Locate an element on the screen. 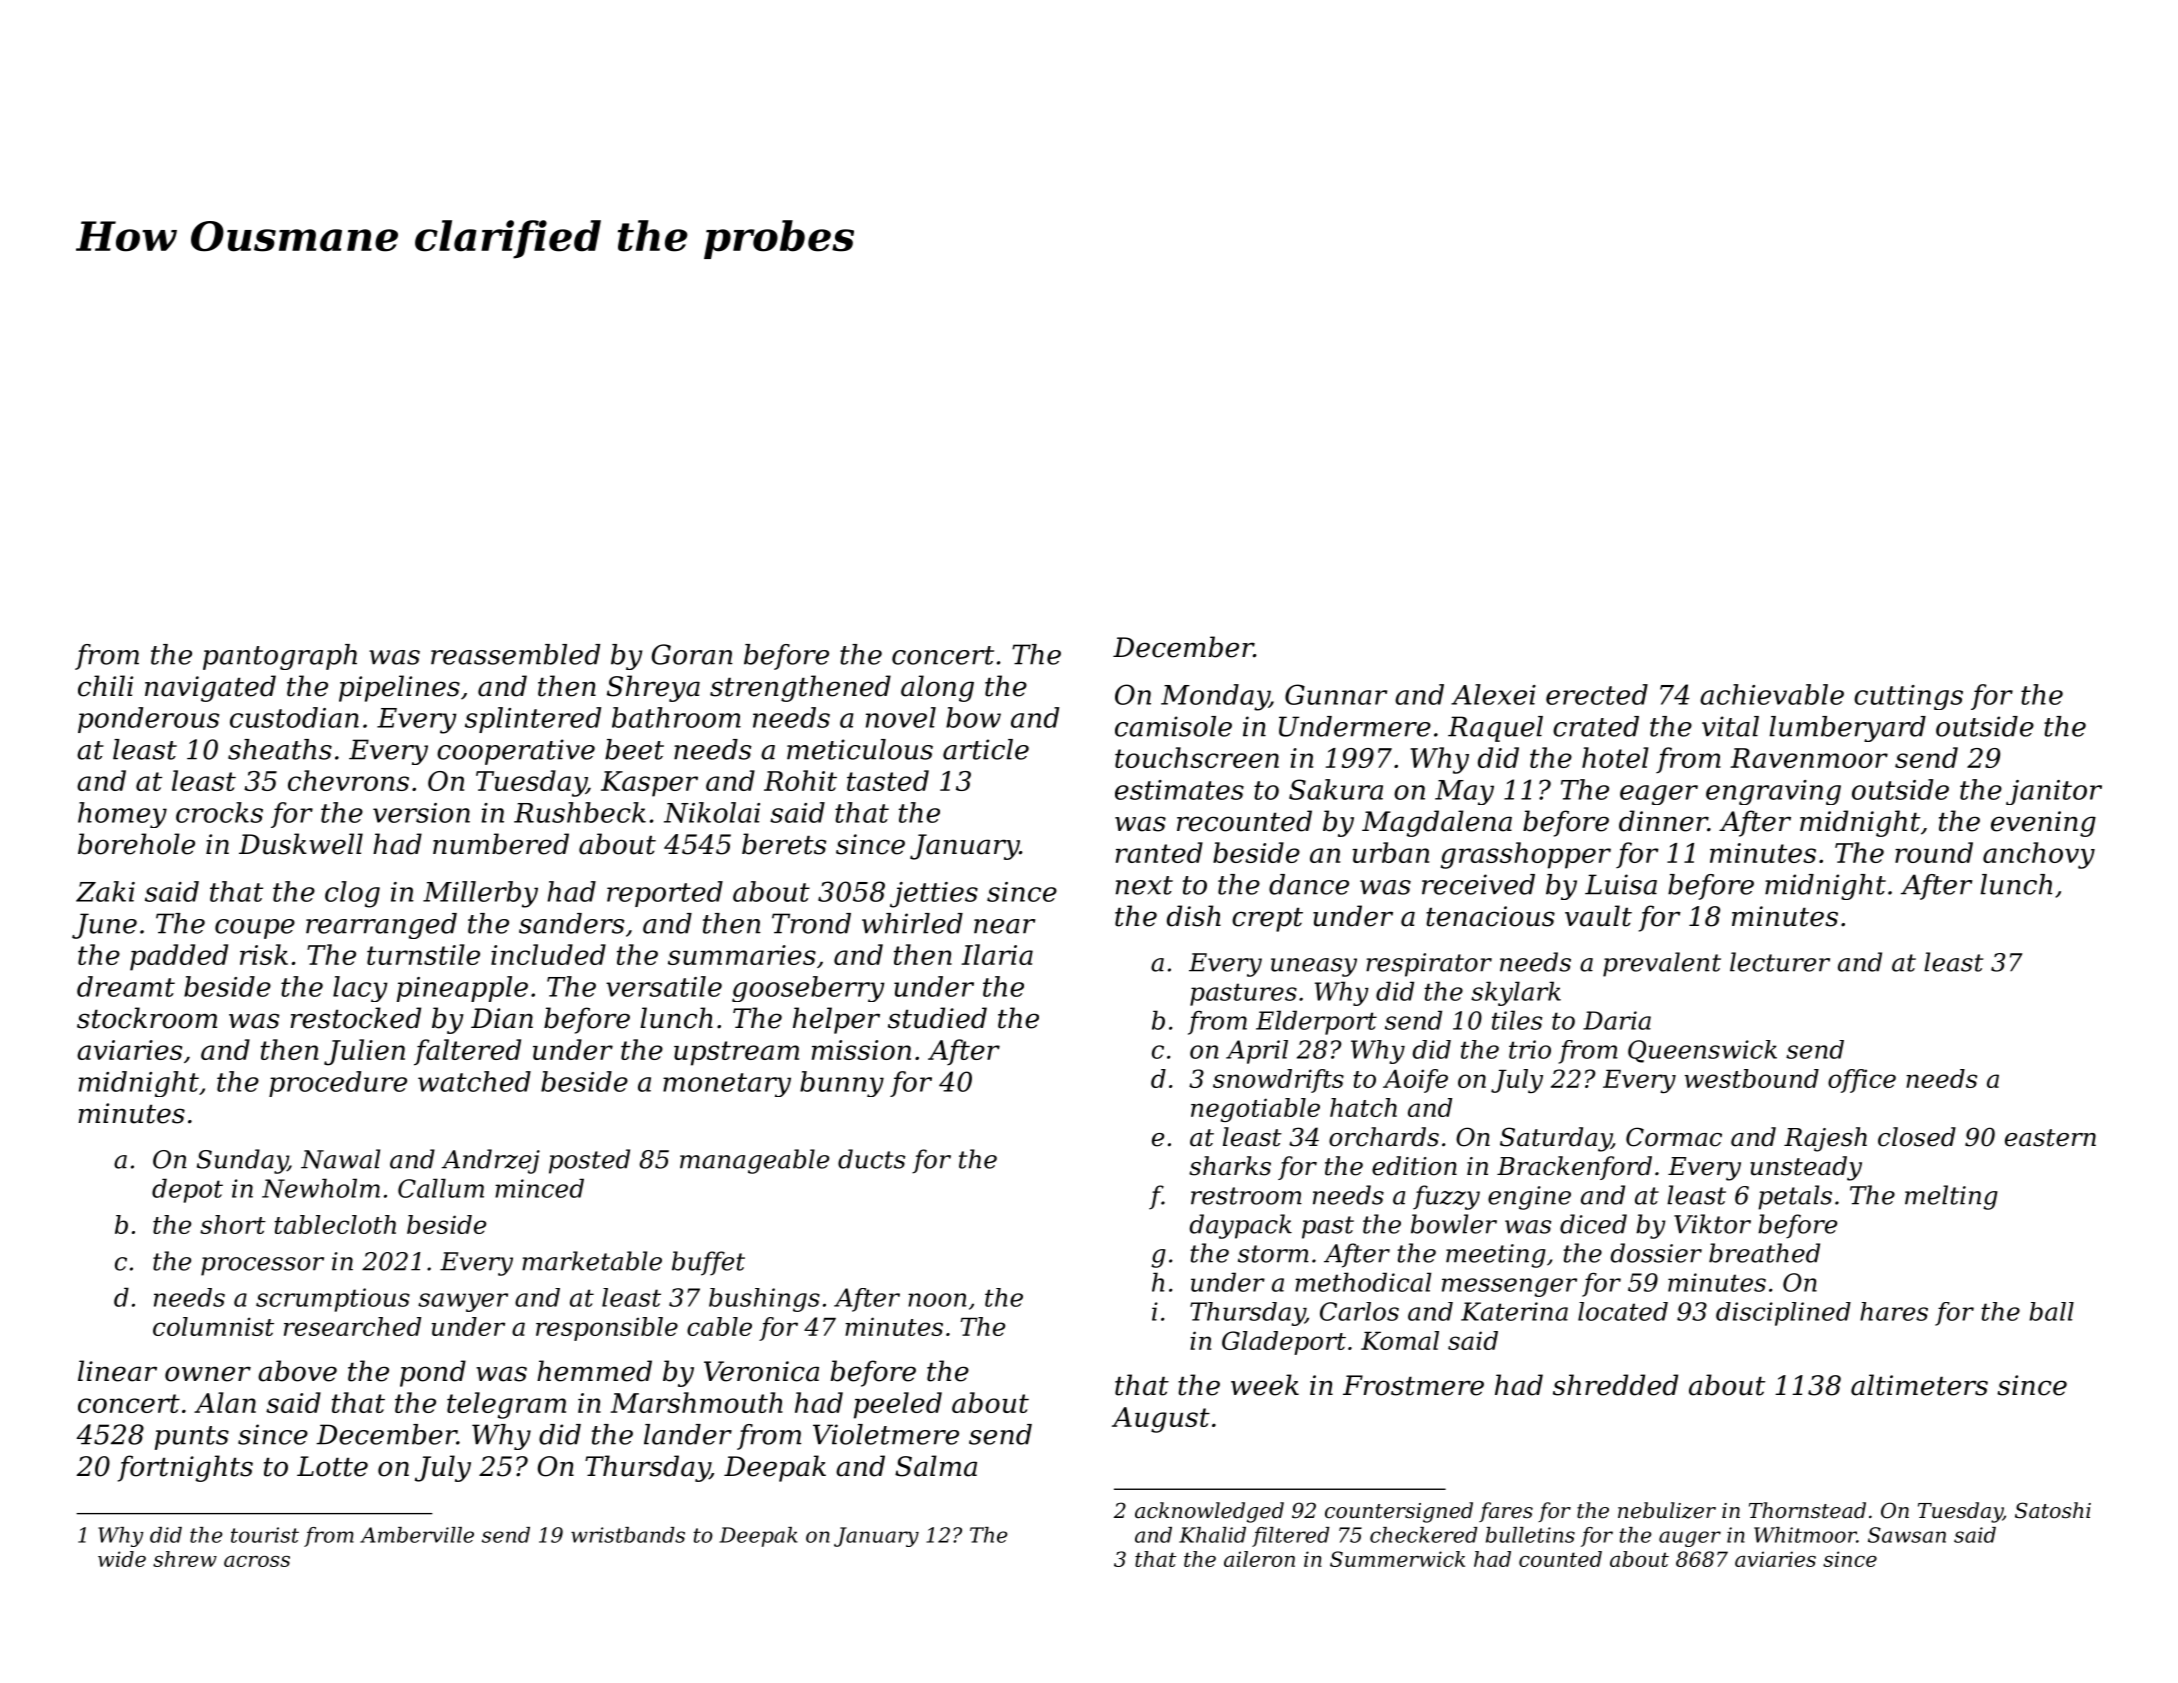 This screenshot has width=2178, height=1683. Goran is located at coordinates (692, 654).
